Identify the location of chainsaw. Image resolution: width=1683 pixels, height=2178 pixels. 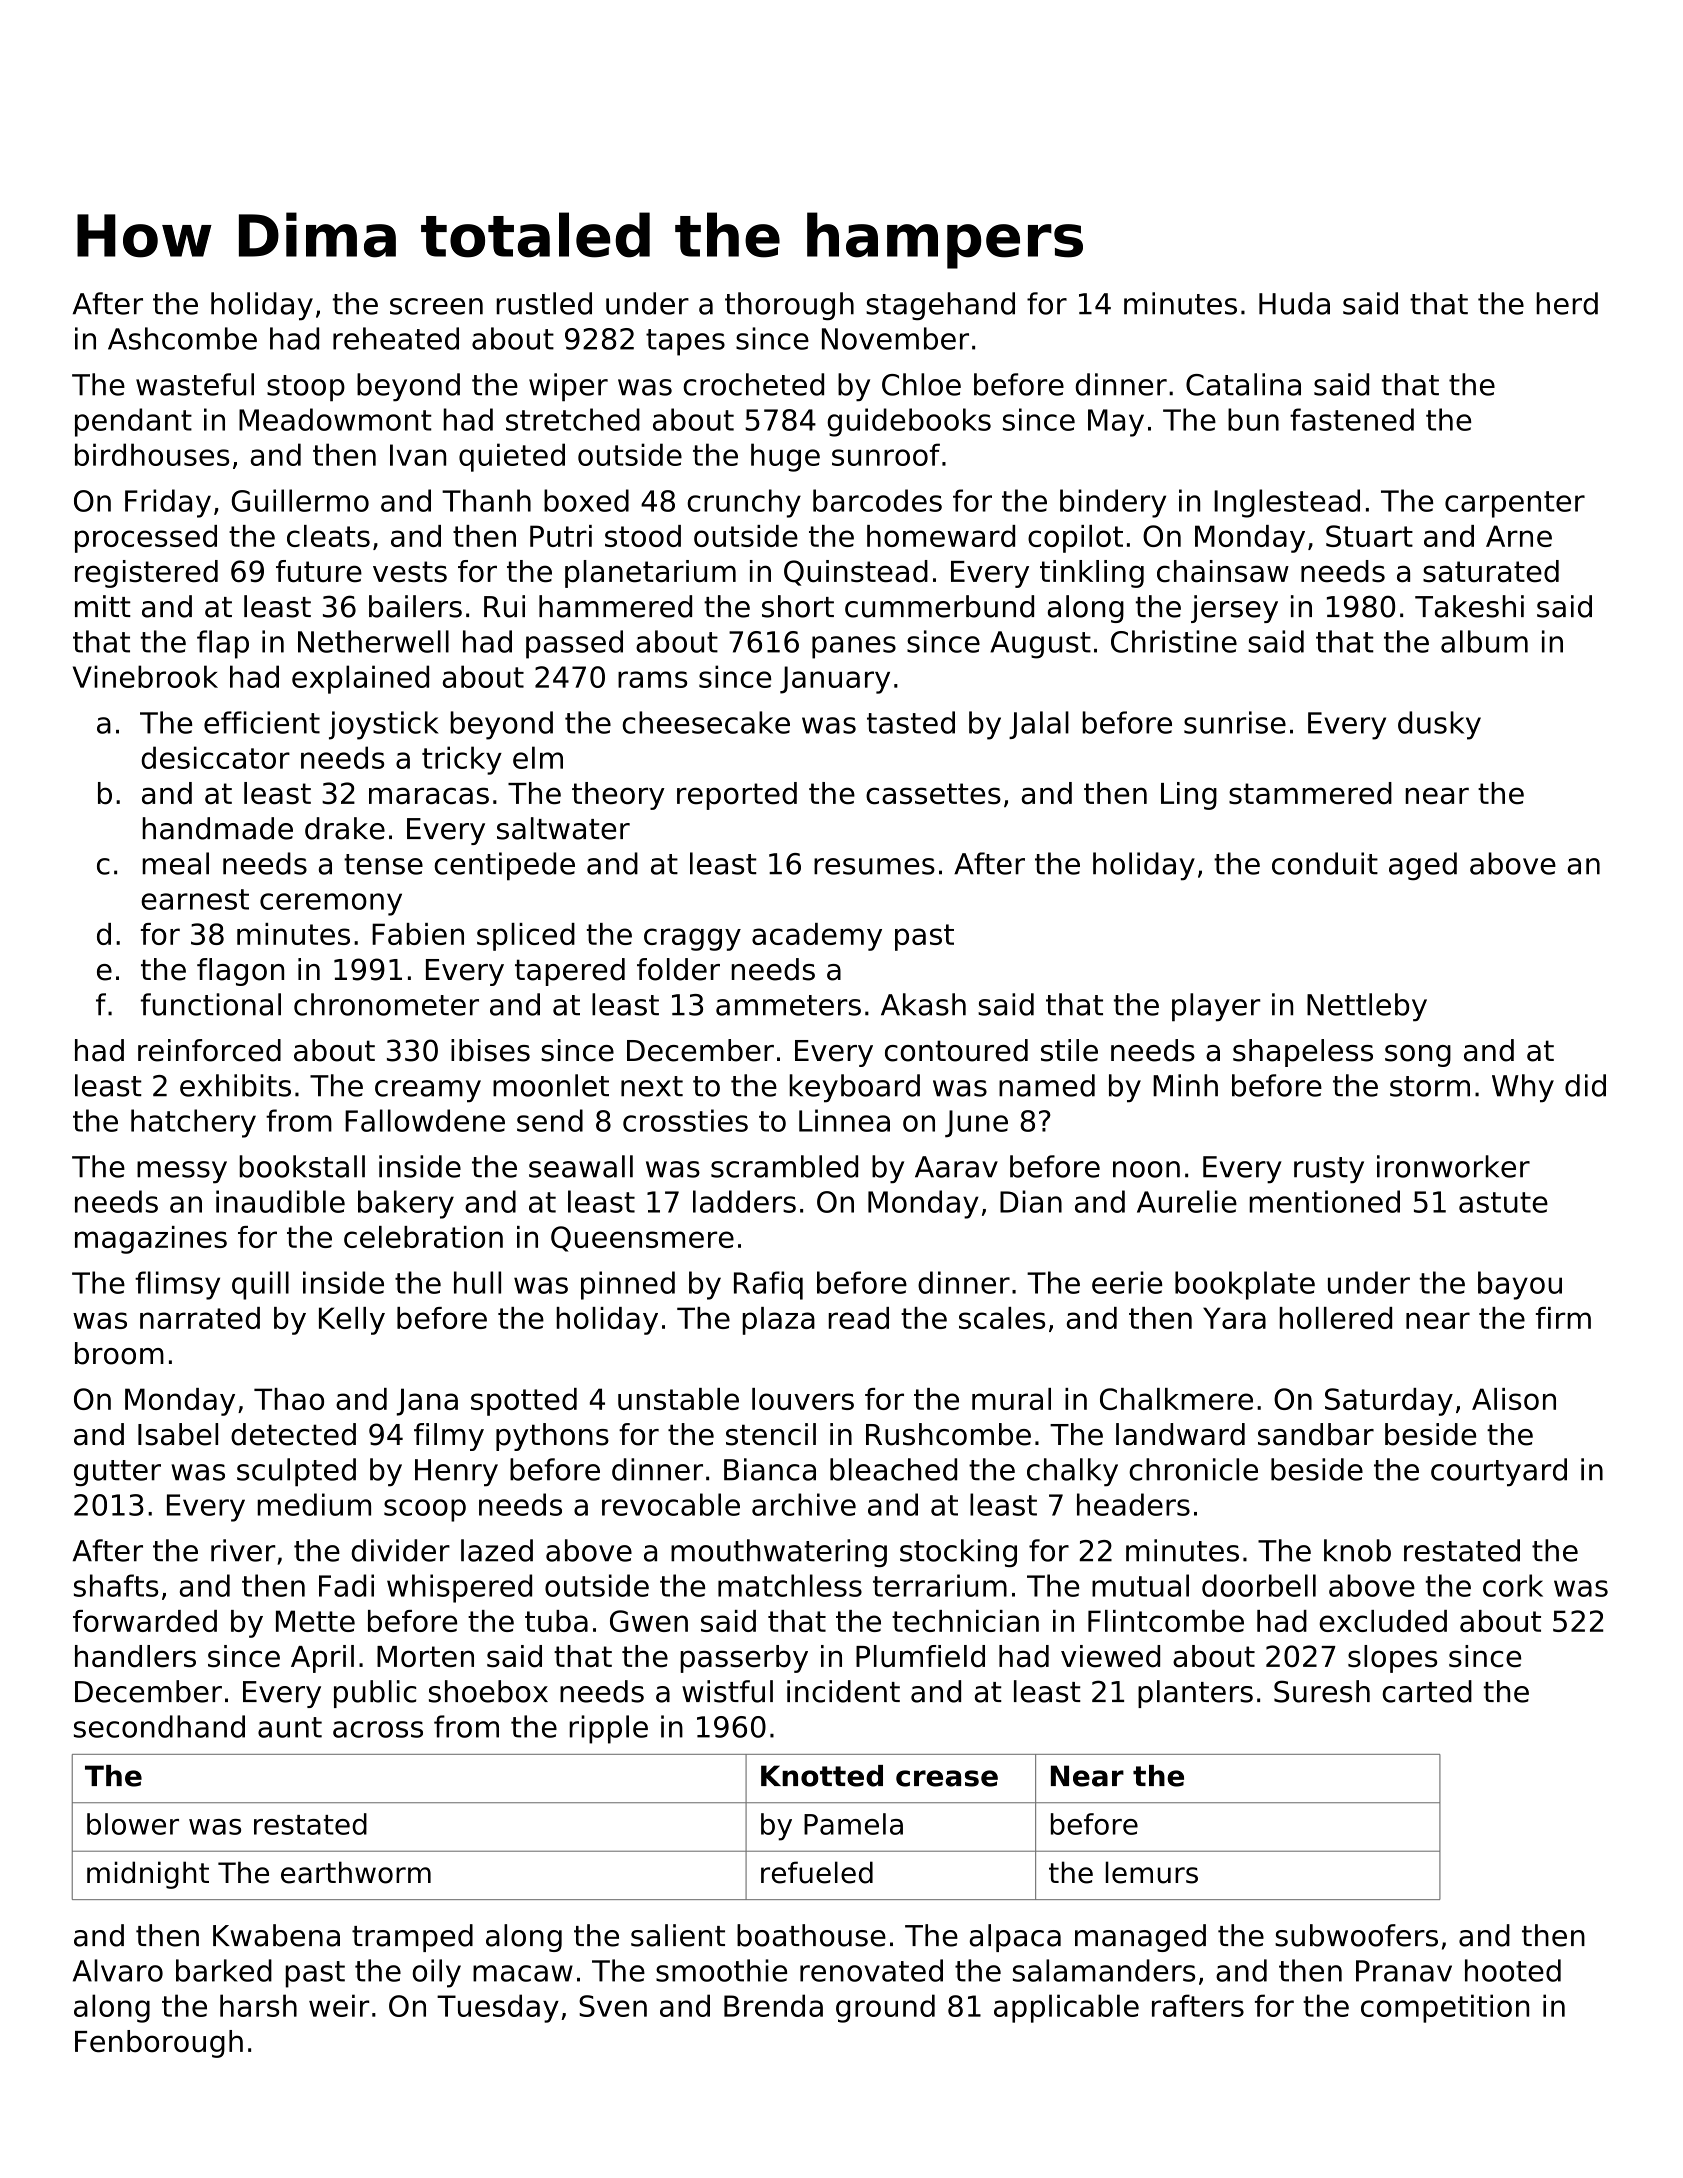
(1223, 571).
